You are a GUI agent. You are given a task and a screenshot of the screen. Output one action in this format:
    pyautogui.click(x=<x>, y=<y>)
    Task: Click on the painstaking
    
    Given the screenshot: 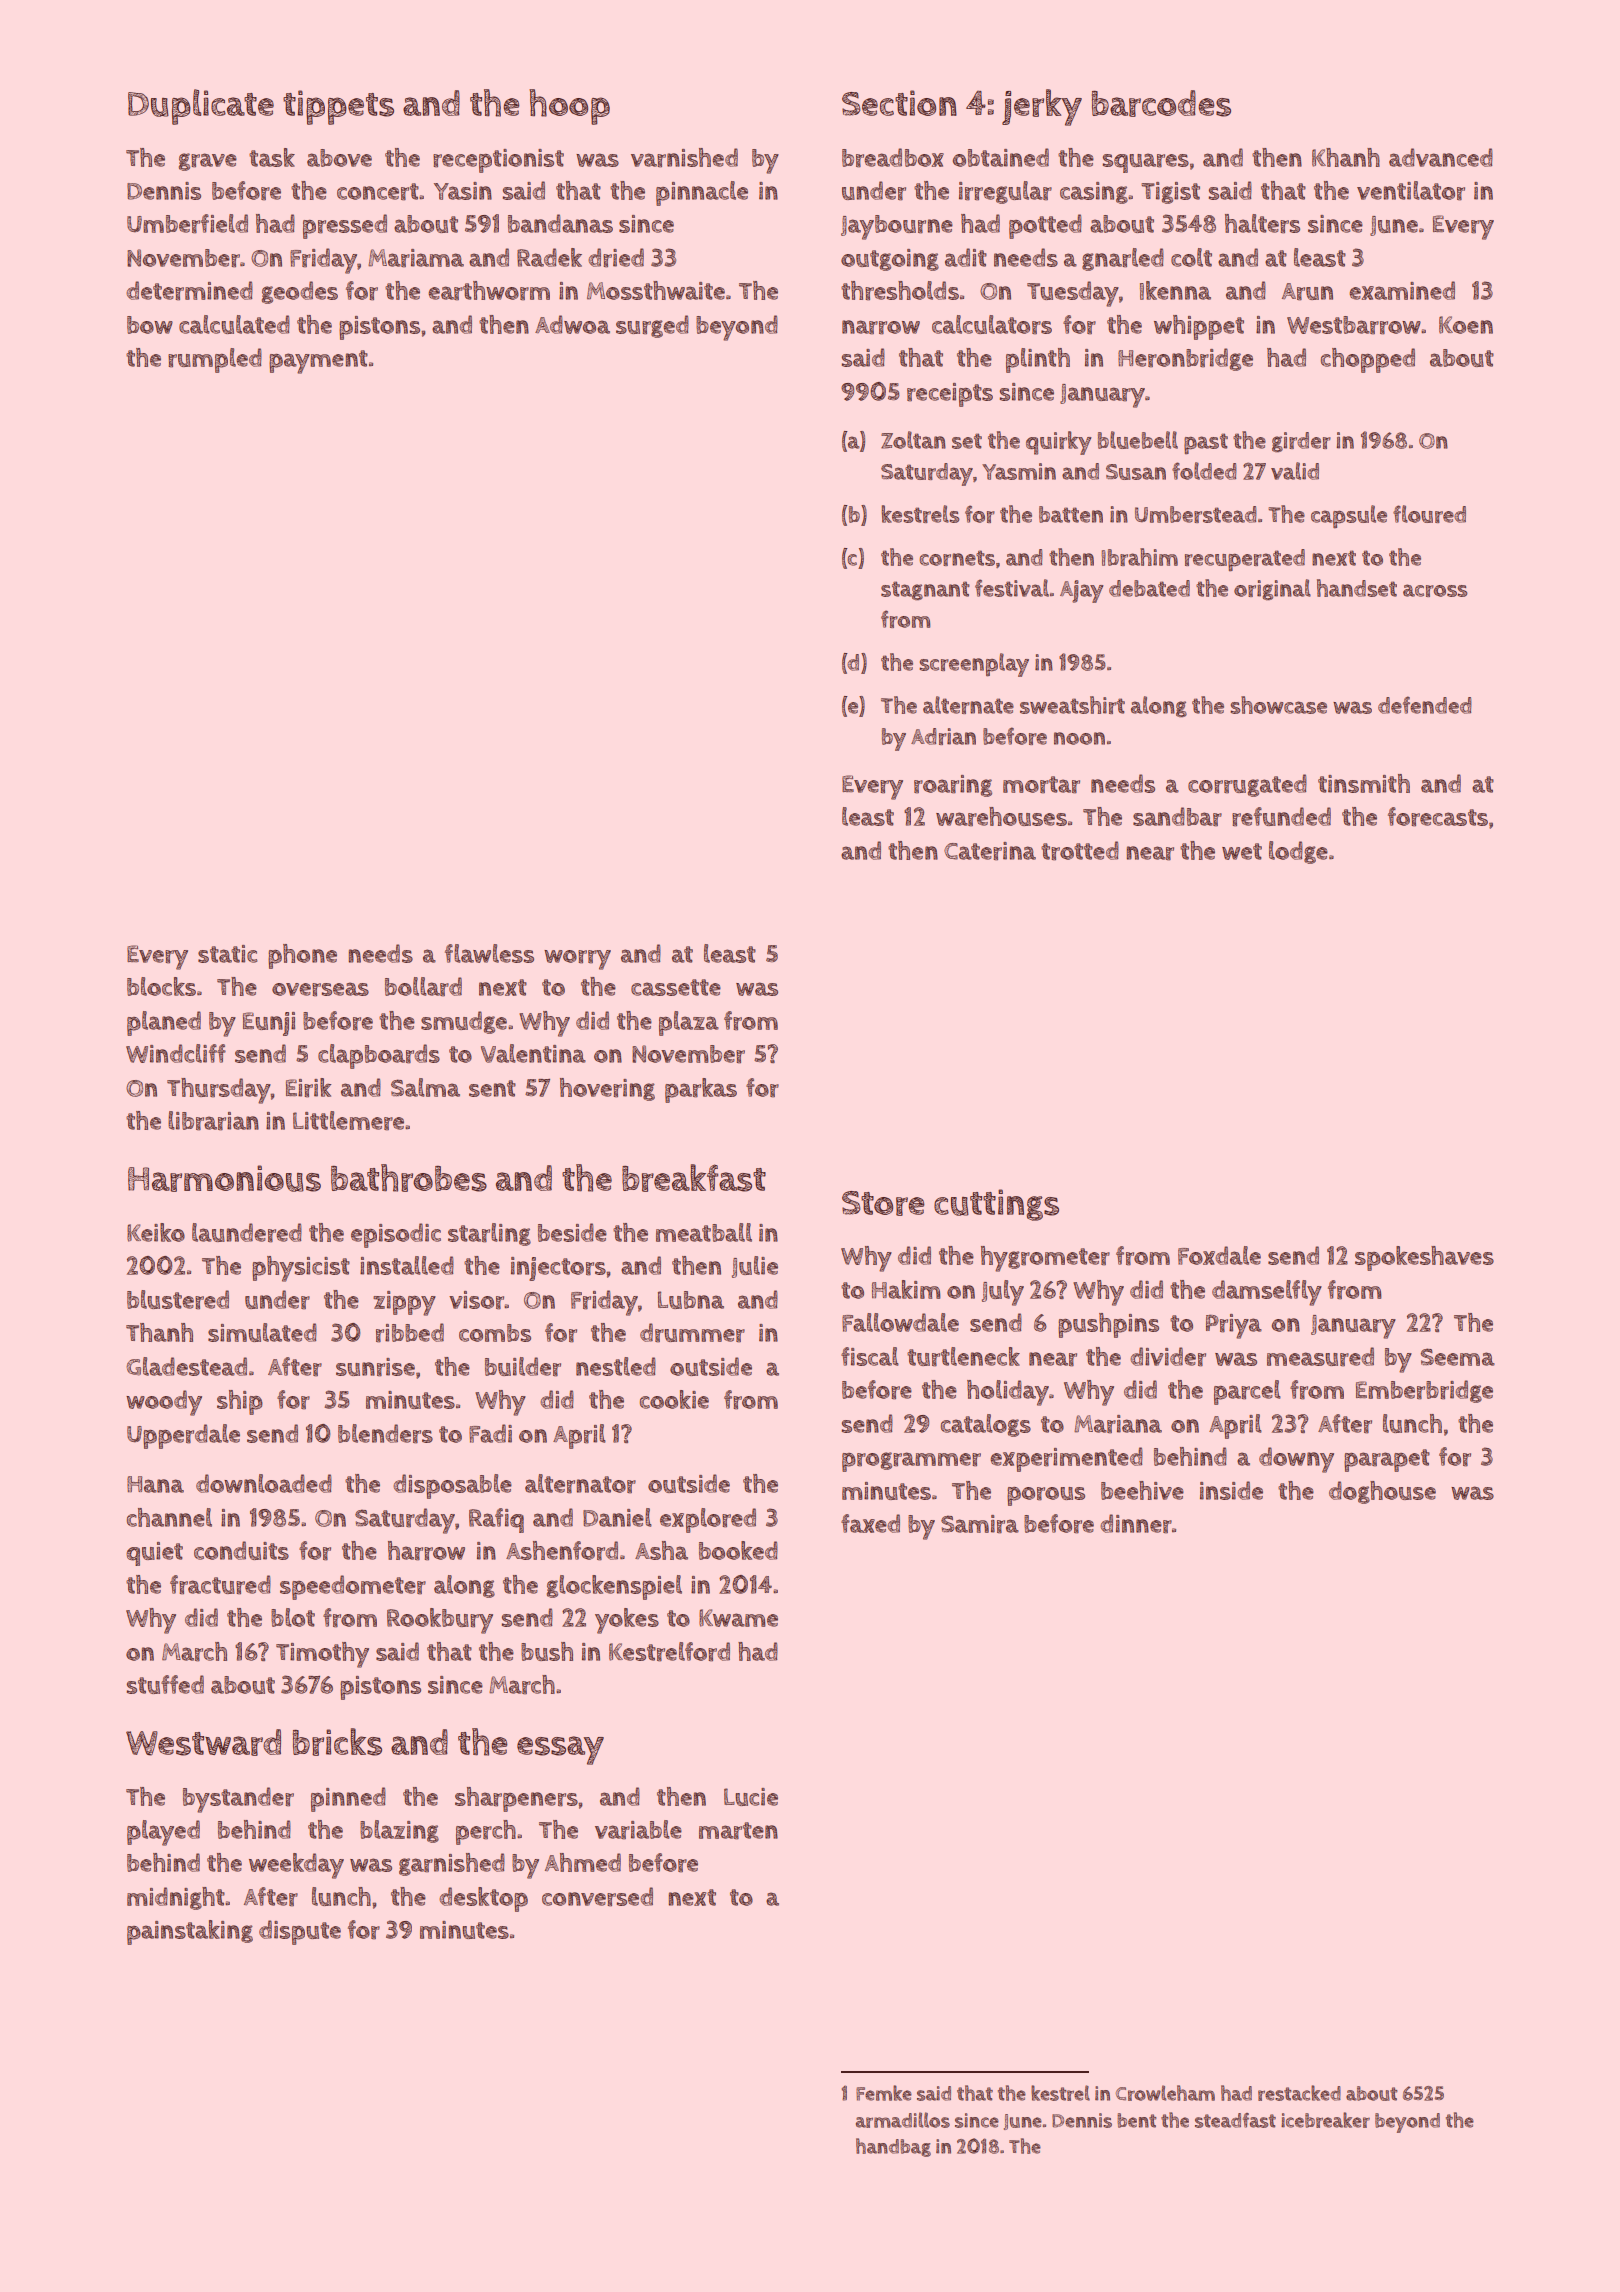 What is the action you would take?
    pyautogui.click(x=190, y=1932)
